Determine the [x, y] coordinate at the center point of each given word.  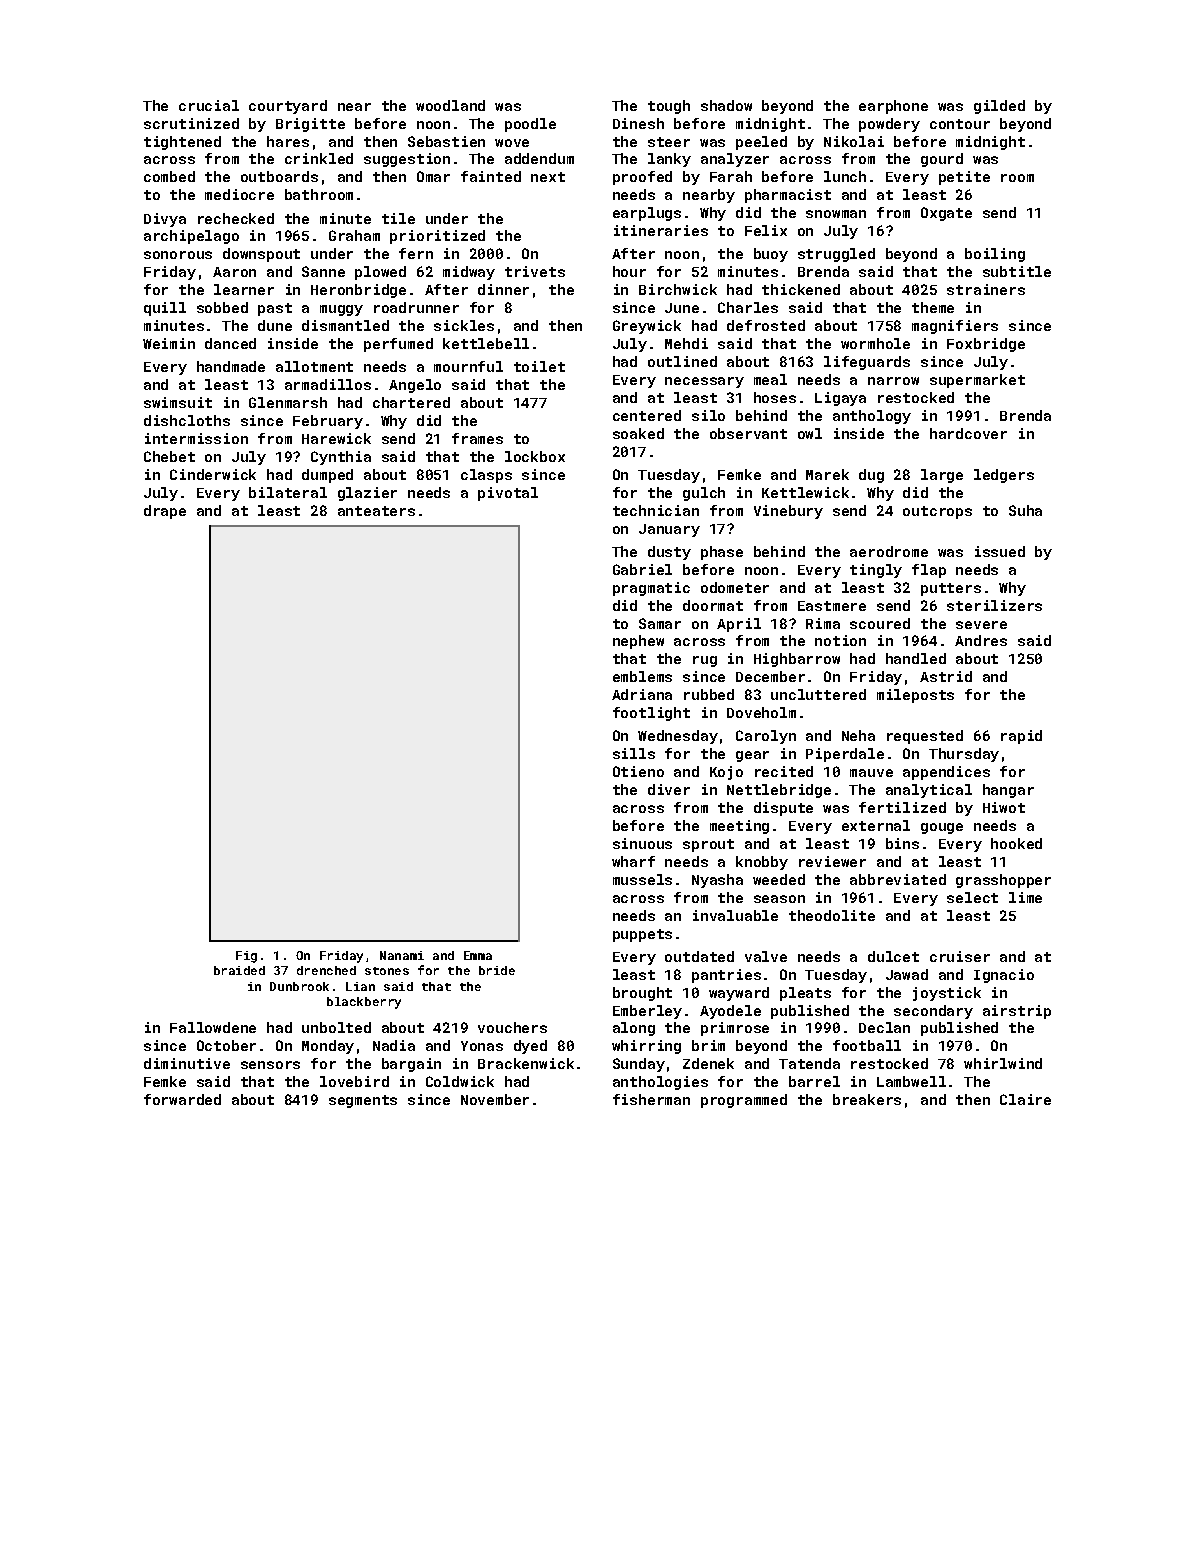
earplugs [647, 214]
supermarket [977, 381]
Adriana [642, 694]
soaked [638, 433]
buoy [771, 255]
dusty [669, 553]
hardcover [968, 433]
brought [642, 994]
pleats [805, 994]
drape [165, 512]
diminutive [187, 1063]
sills [634, 753]
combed [169, 176]
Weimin [169, 343]
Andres [981, 640]
